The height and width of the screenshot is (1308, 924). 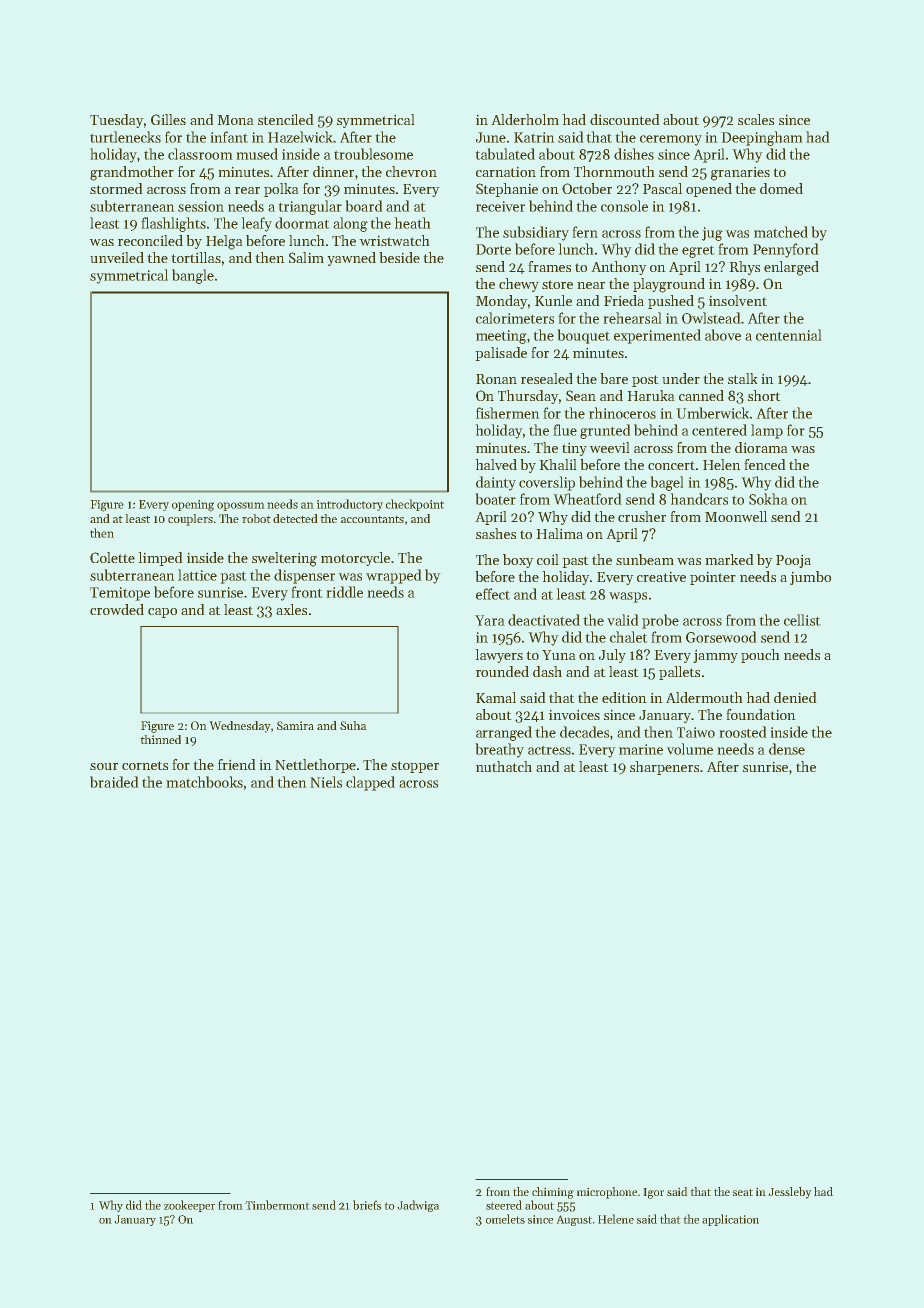 What do you see at coordinates (654, 1193) in the screenshot?
I see `Igor` at bounding box center [654, 1193].
